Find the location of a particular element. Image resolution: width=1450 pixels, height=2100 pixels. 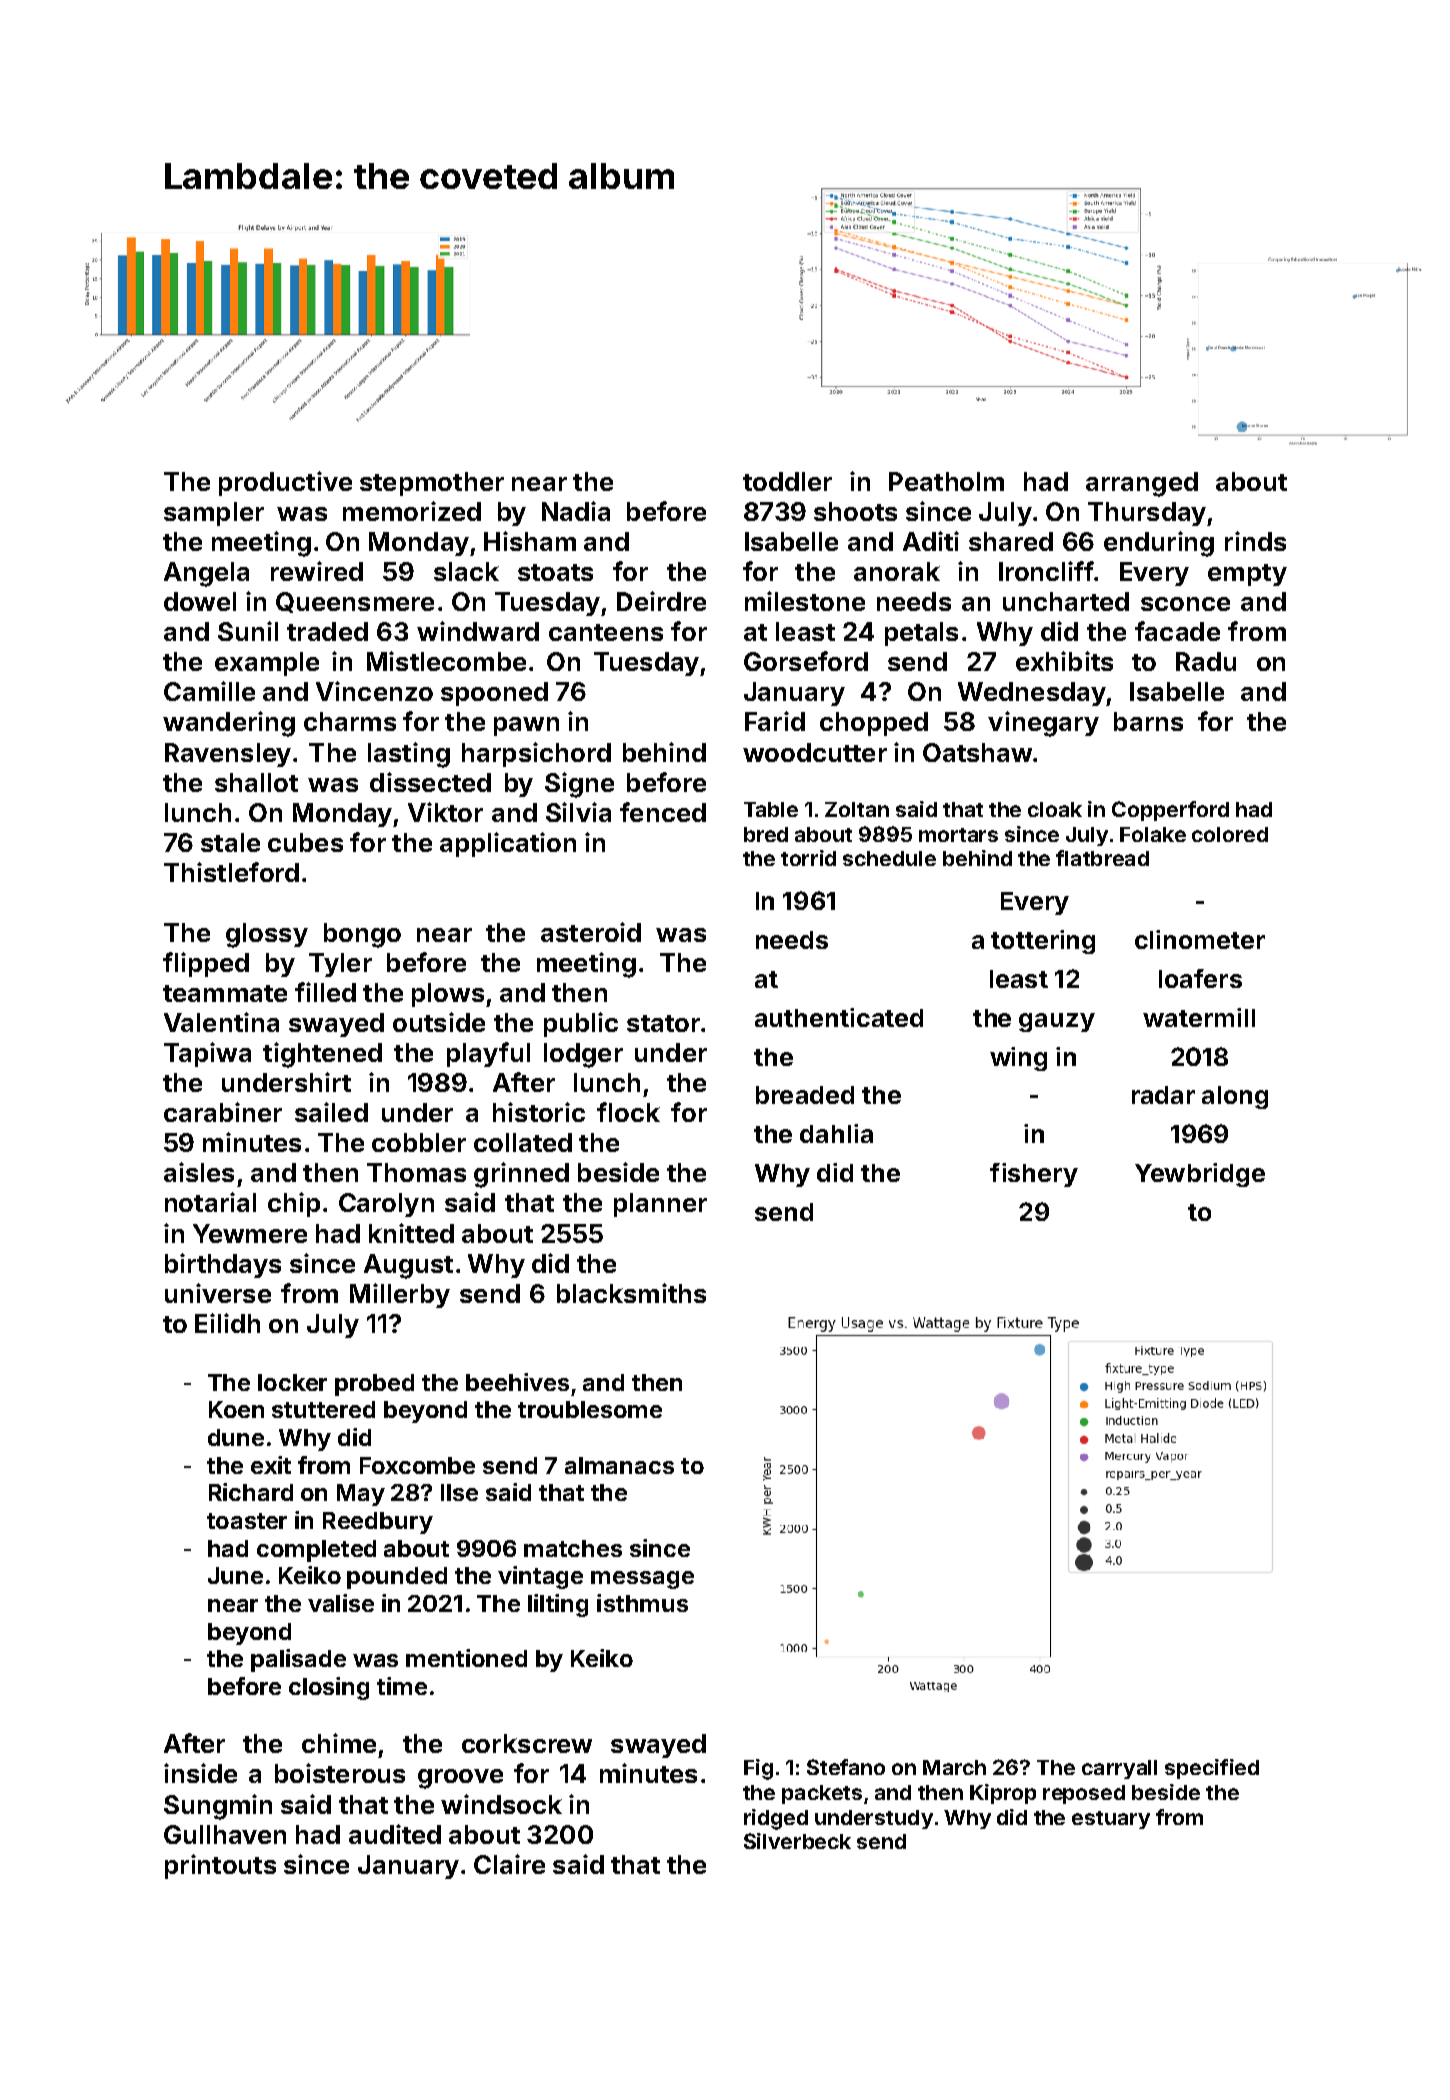

mortars is located at coordinates (958, 835).
